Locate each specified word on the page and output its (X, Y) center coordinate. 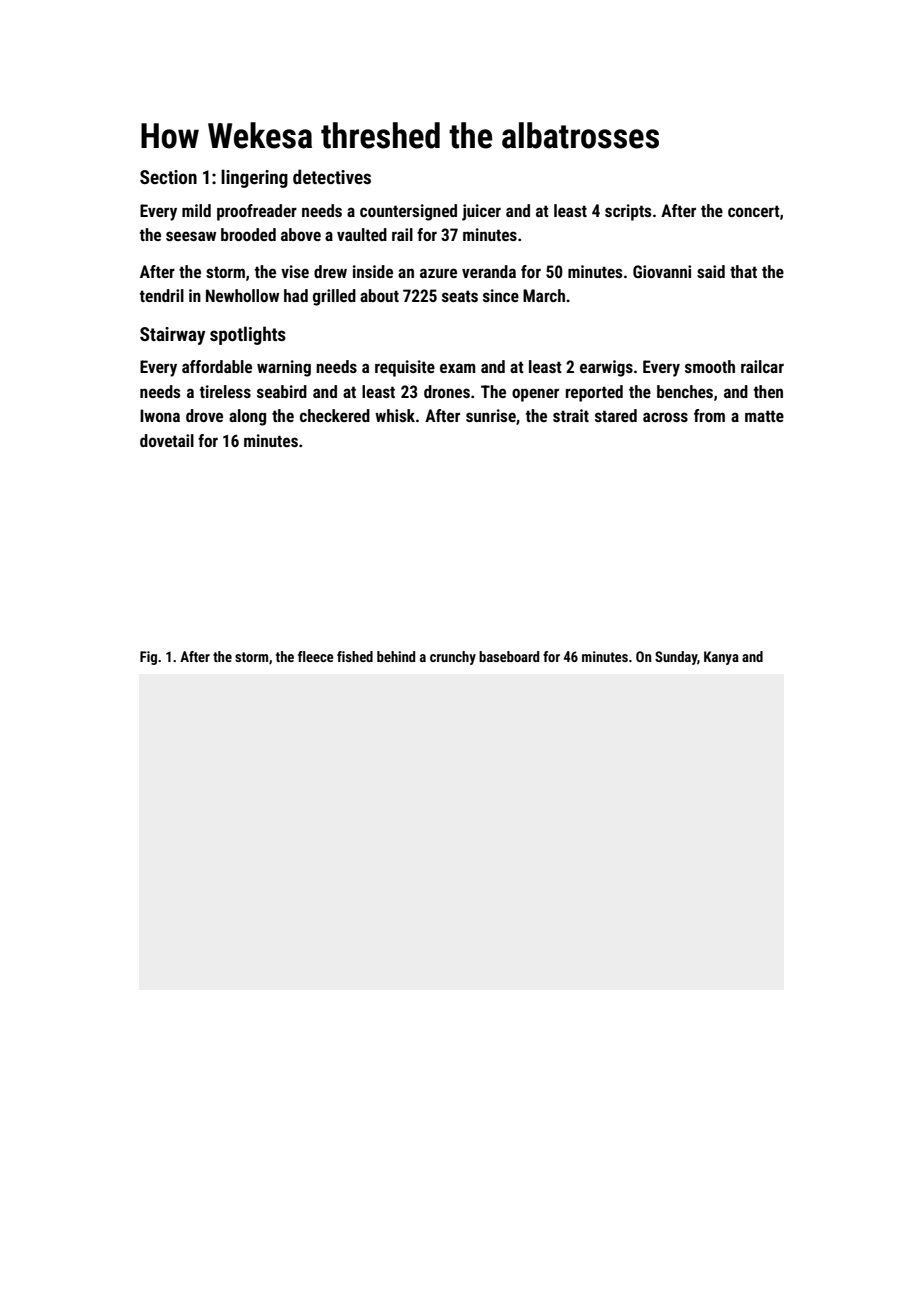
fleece (316, 656)
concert (754, 211)
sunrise (491, 415)
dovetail (167, 440)
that (743, 271)
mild (196, 210)
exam (457, 368)
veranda (489, 271)
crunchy (453, 658)
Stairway (172, 336)
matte (764, 416)
